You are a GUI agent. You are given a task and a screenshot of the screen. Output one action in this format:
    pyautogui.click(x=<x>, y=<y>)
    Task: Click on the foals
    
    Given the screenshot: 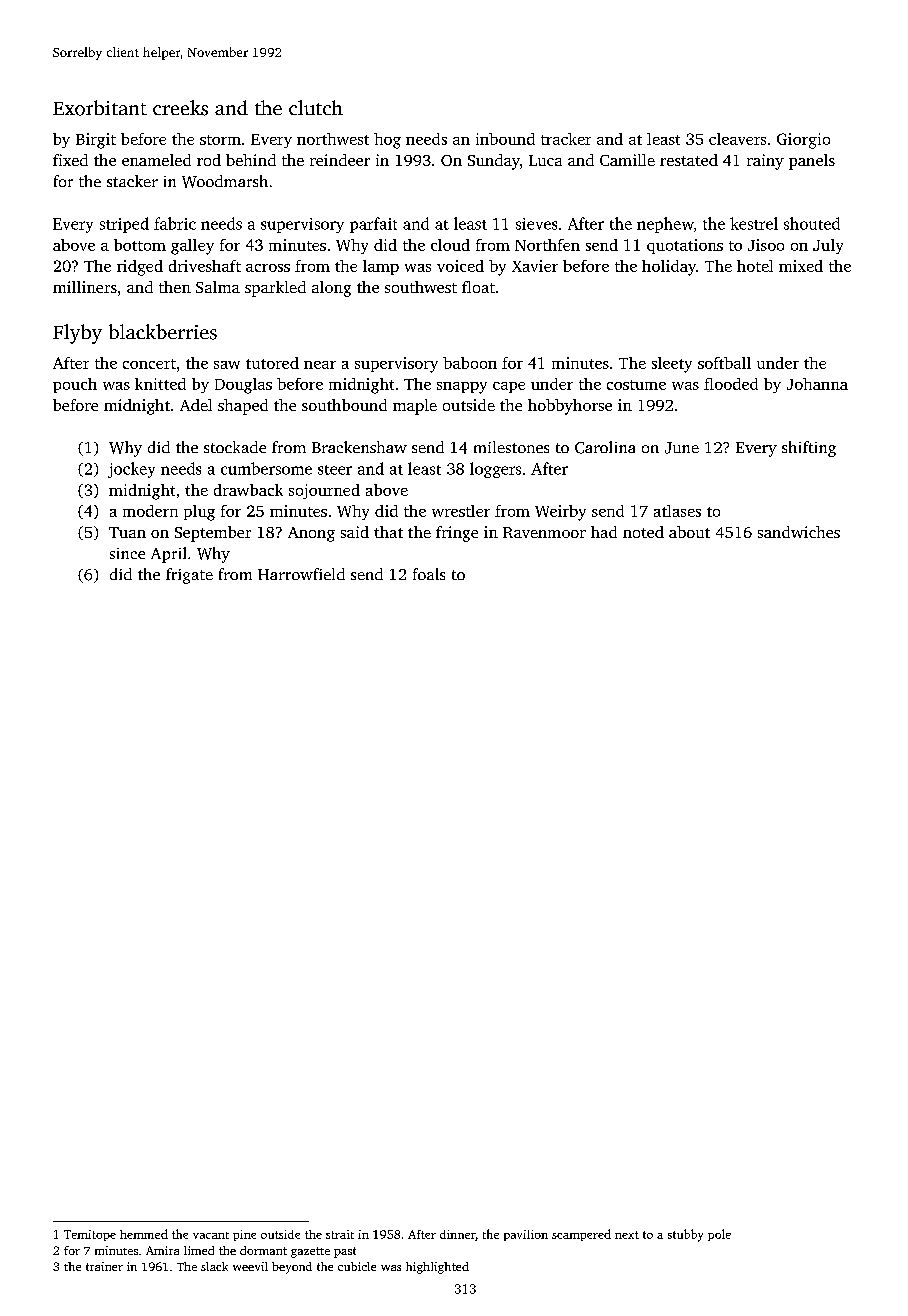 What is the action you would take?
    pyautogui.click(x=429, y=574)
